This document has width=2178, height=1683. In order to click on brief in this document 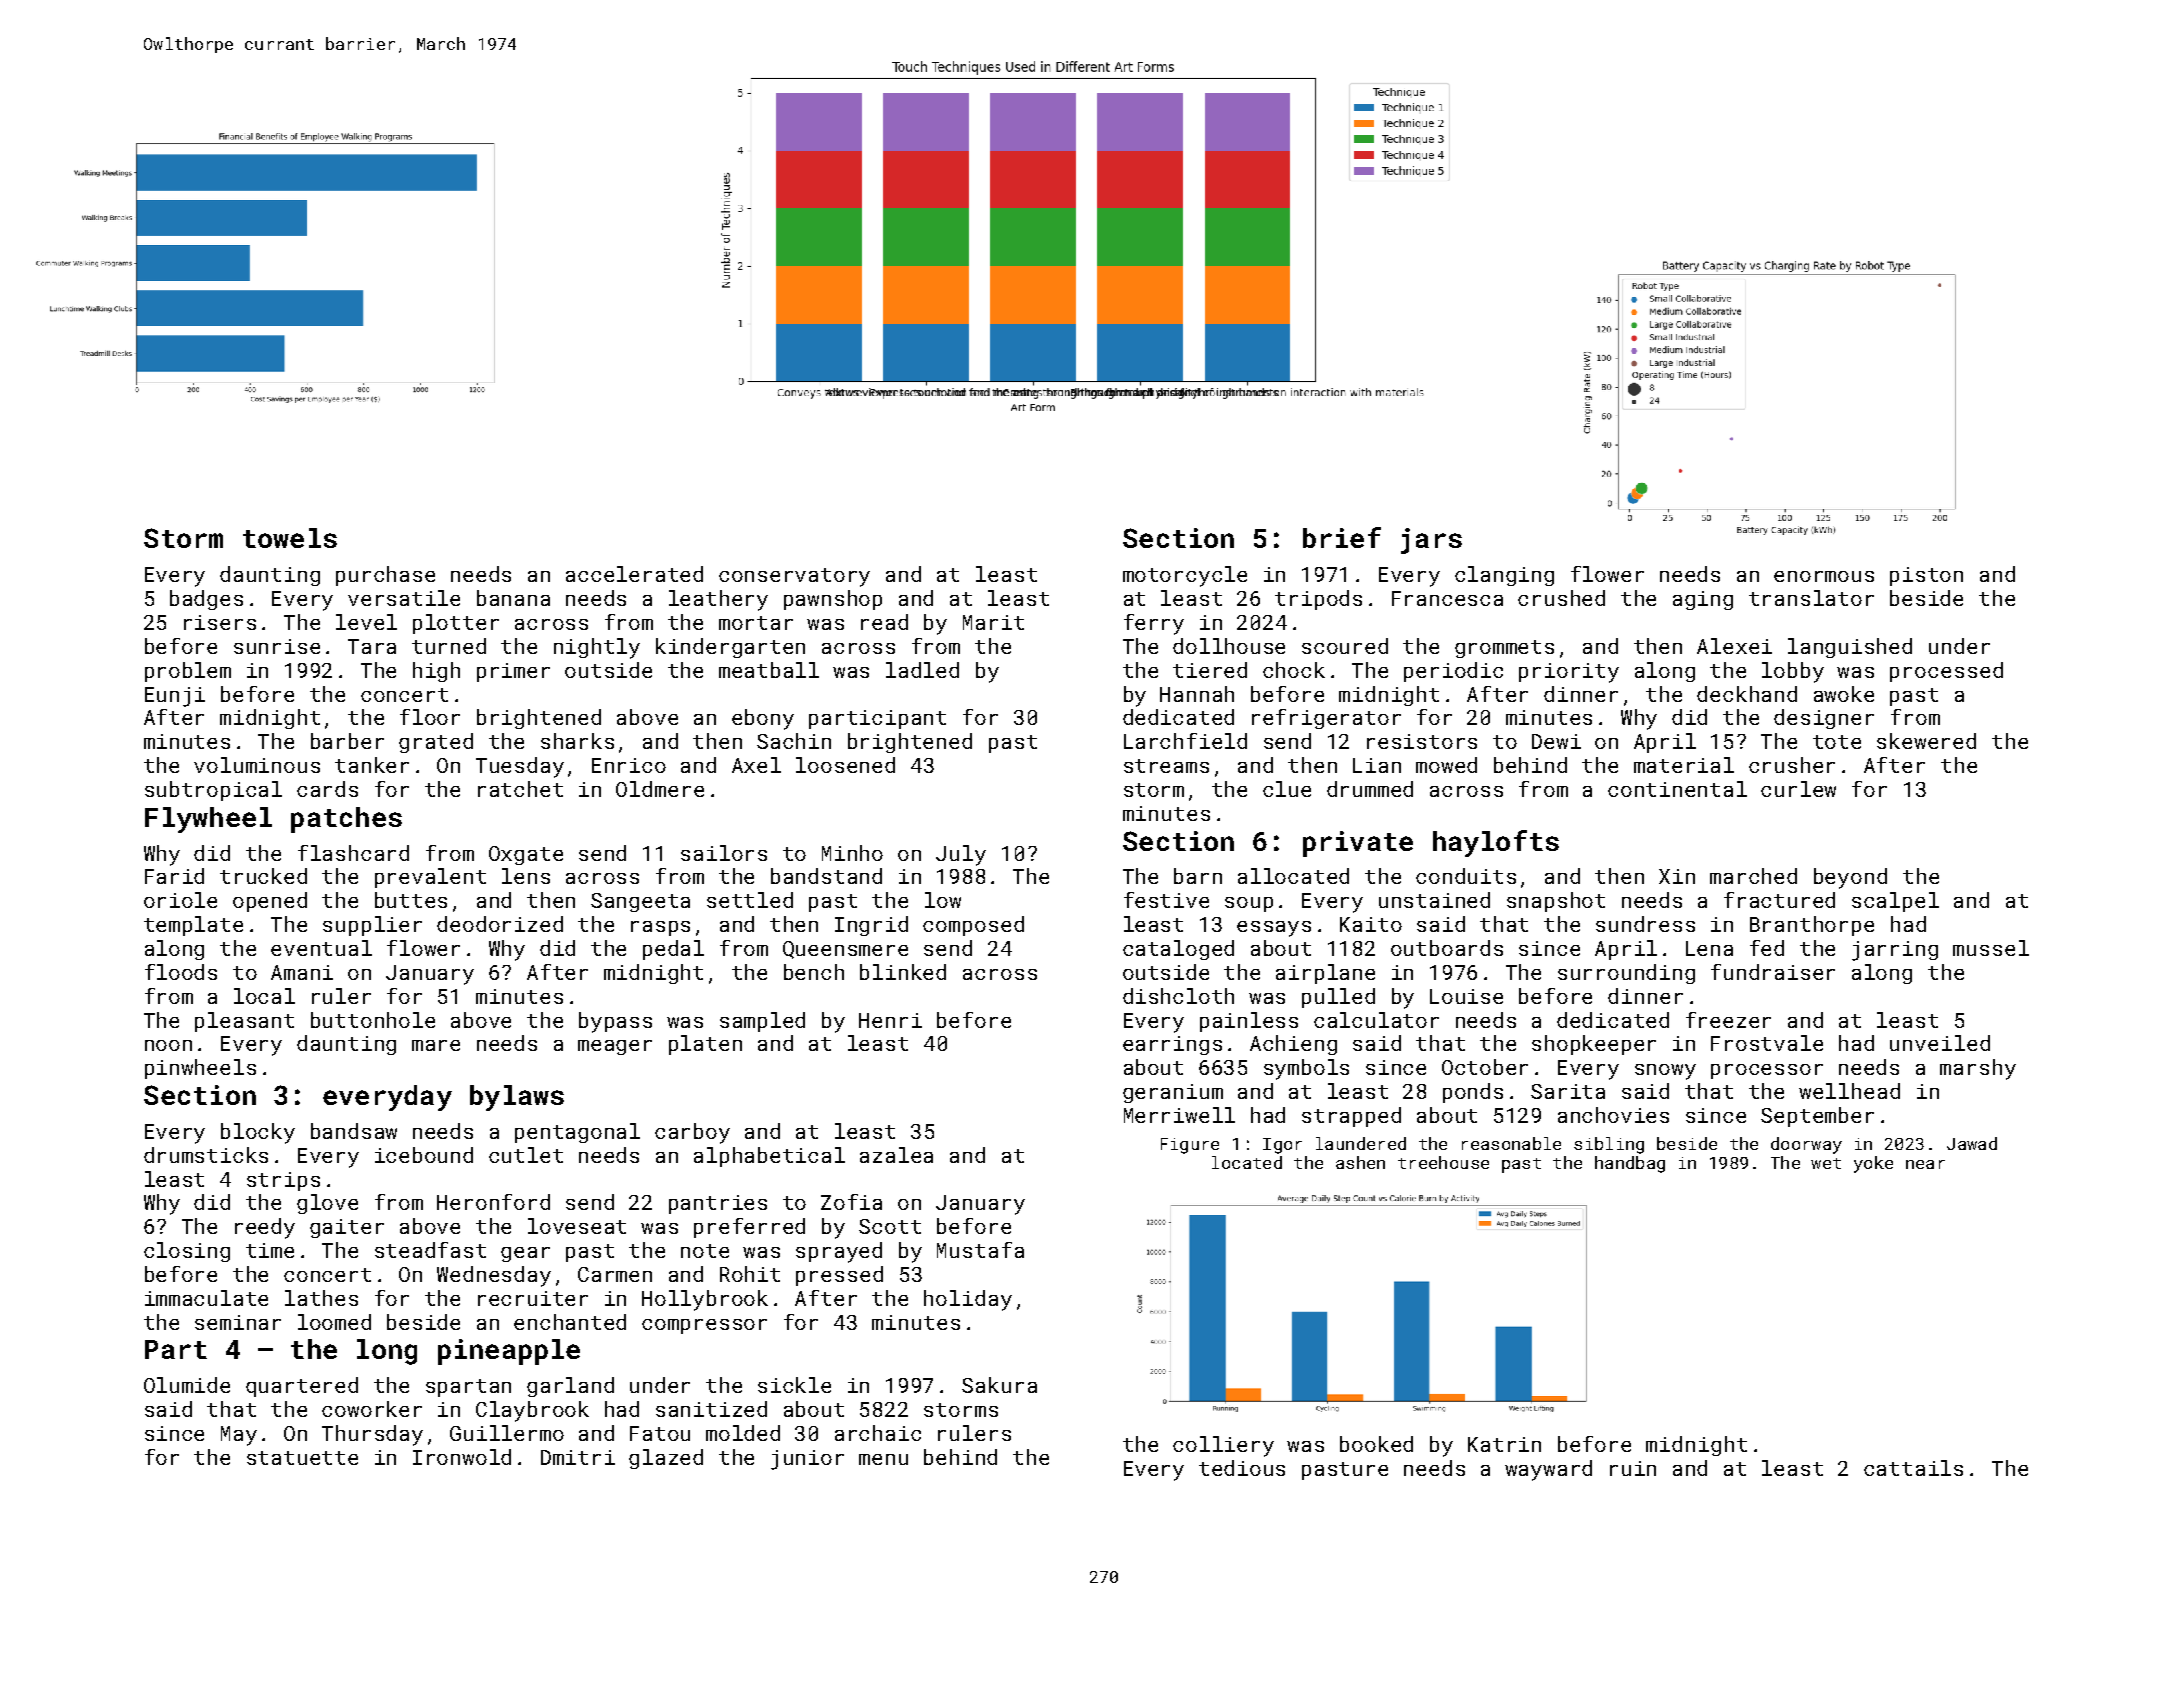, I will do `click(1342, 537)`.
